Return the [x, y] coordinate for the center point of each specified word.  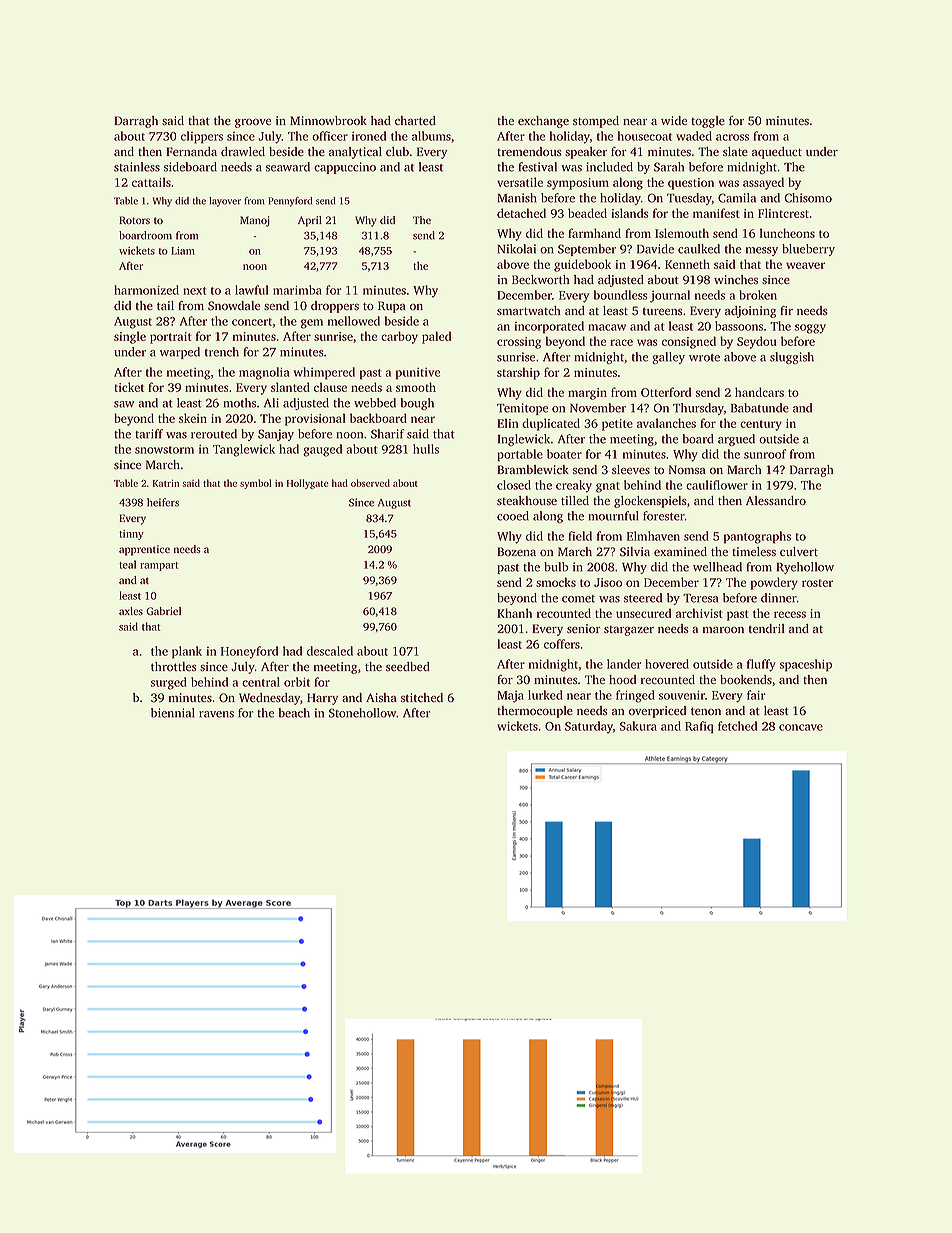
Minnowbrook [328, 120]
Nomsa [687, 470]
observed [370, 483]
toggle [708, 122]
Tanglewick [244, 450]
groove [253, 123]
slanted [290, 387]
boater [564, 454]
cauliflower [717, 485]
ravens [216, 714]
